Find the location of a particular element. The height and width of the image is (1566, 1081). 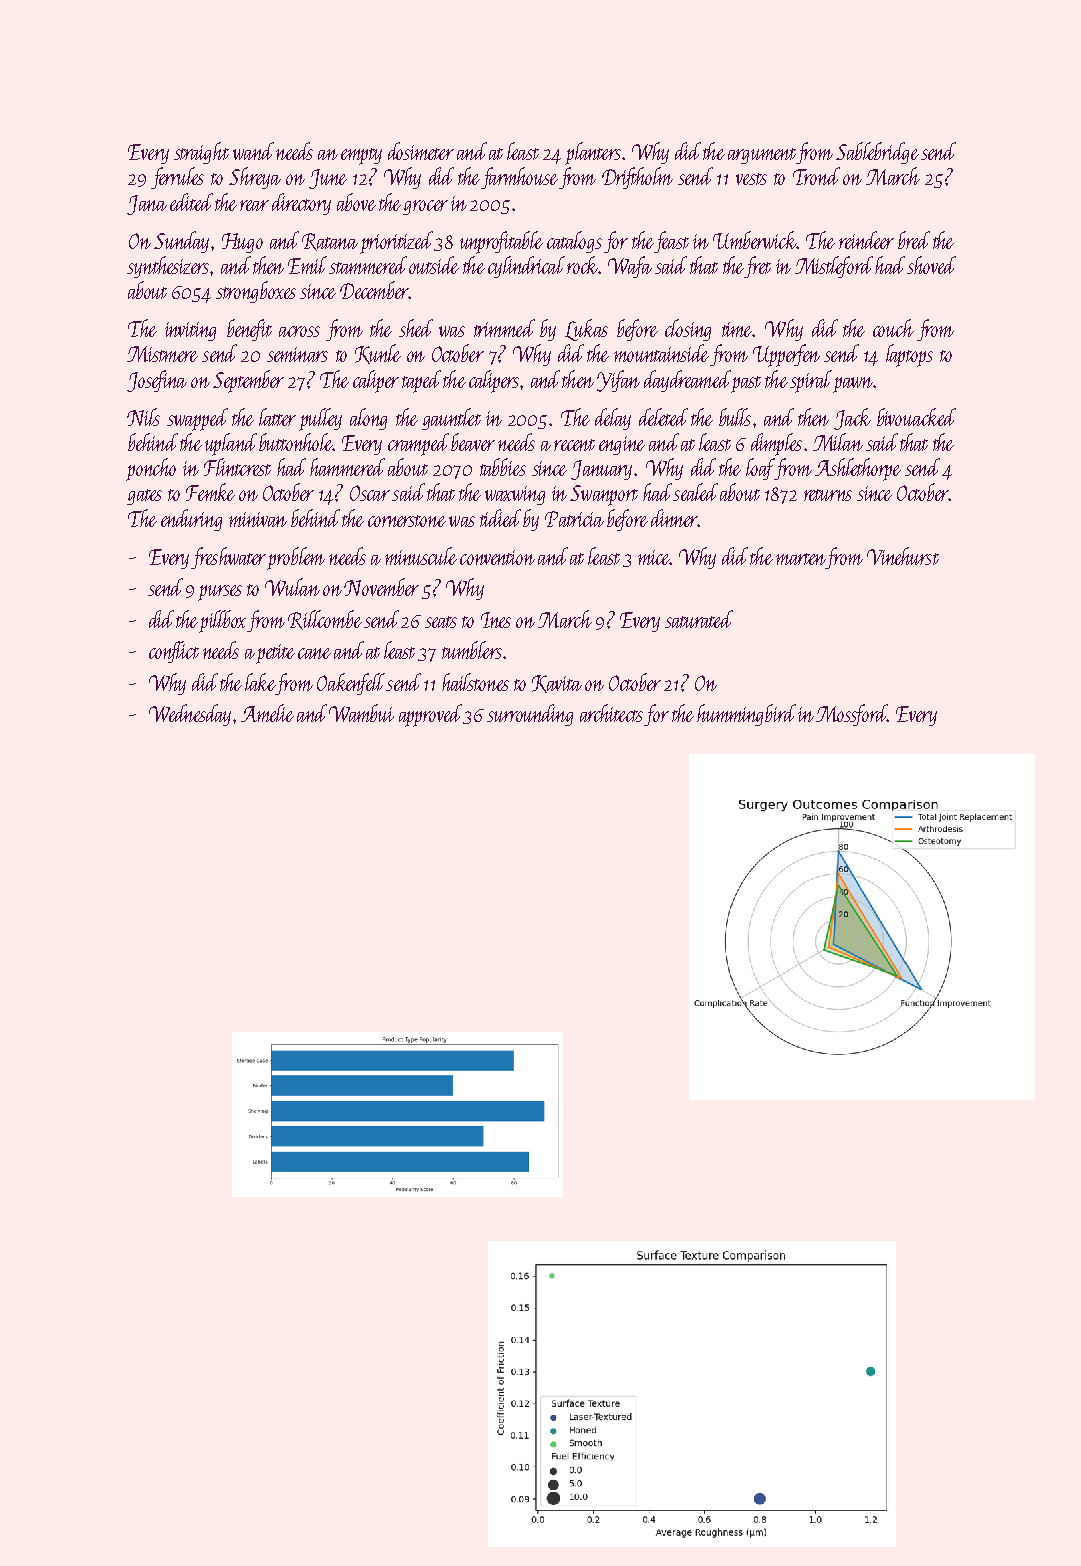

Milan is located at coordinates (838, 442).
